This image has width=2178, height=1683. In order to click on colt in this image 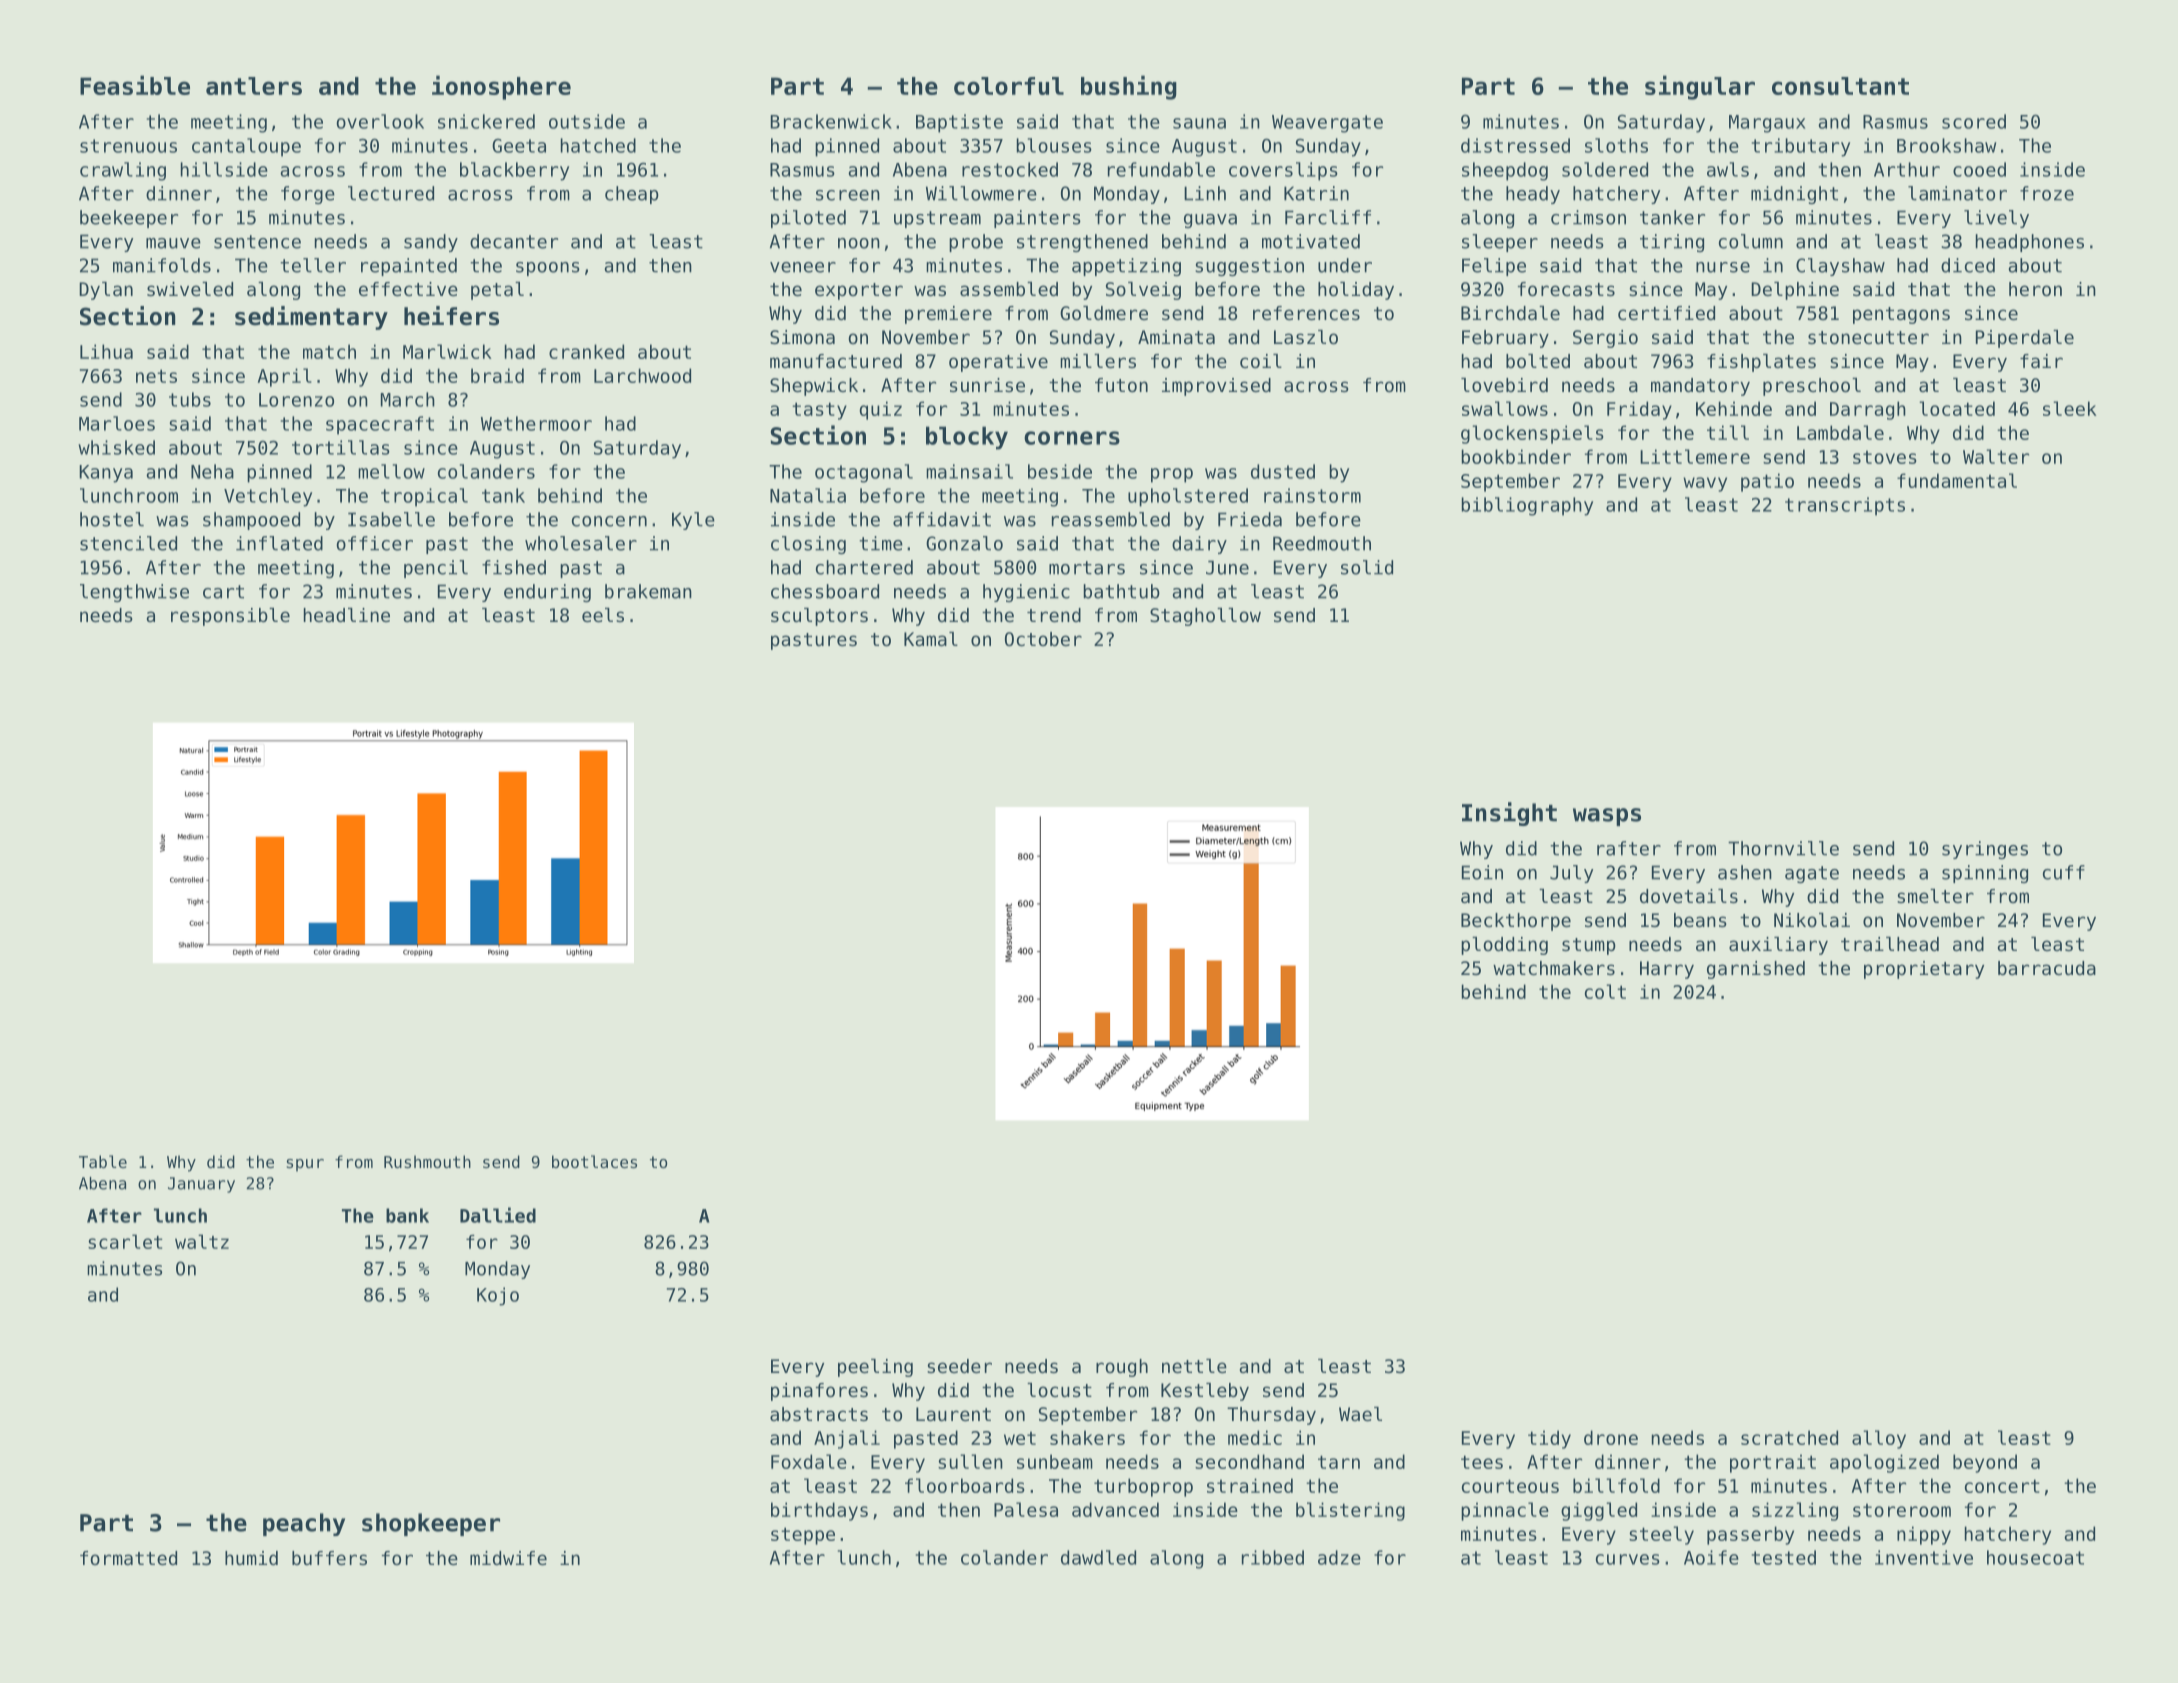, I will do `click(1605, 991)`.
